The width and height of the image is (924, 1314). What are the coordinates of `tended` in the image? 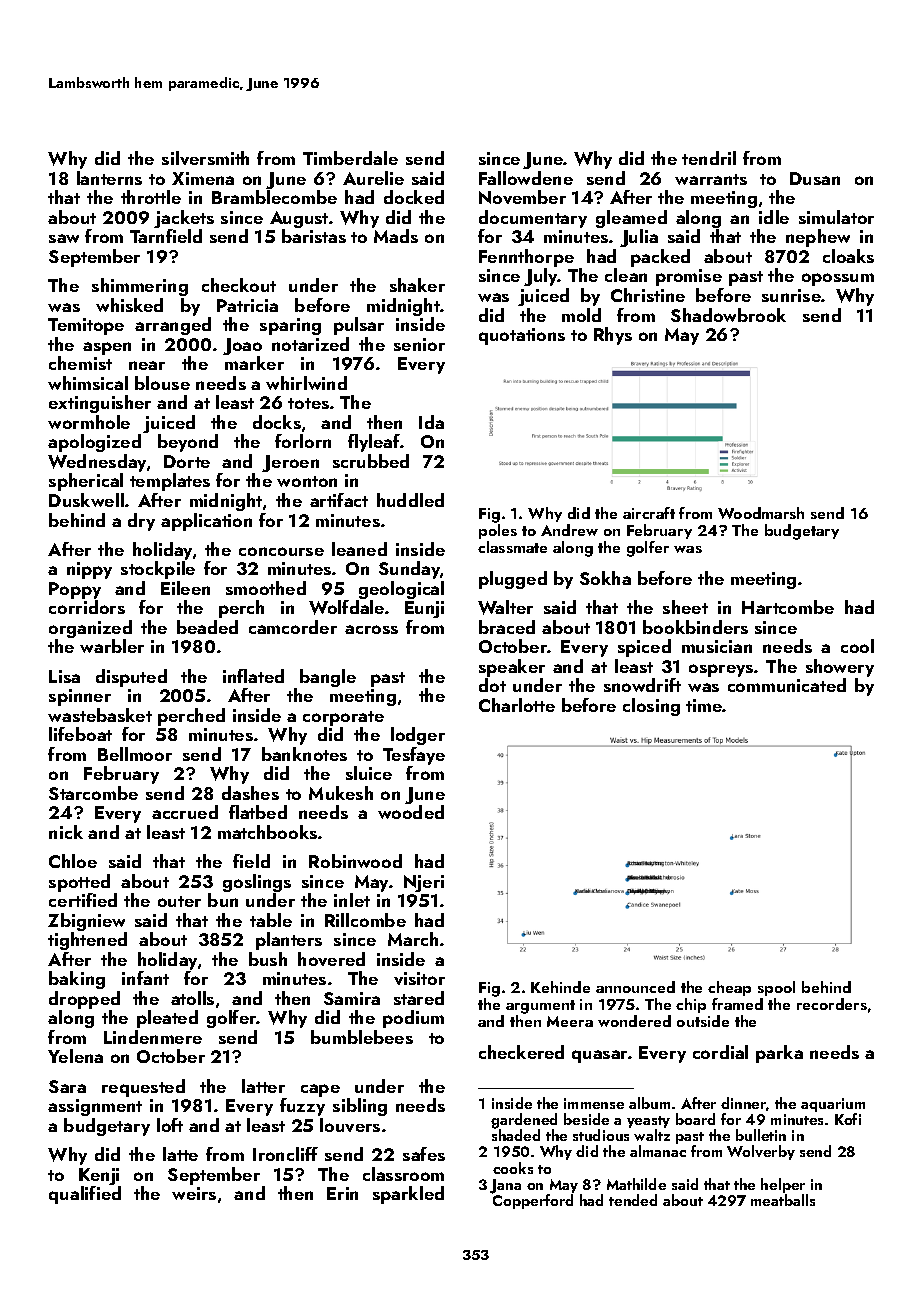 It's located at (633, 1200).
